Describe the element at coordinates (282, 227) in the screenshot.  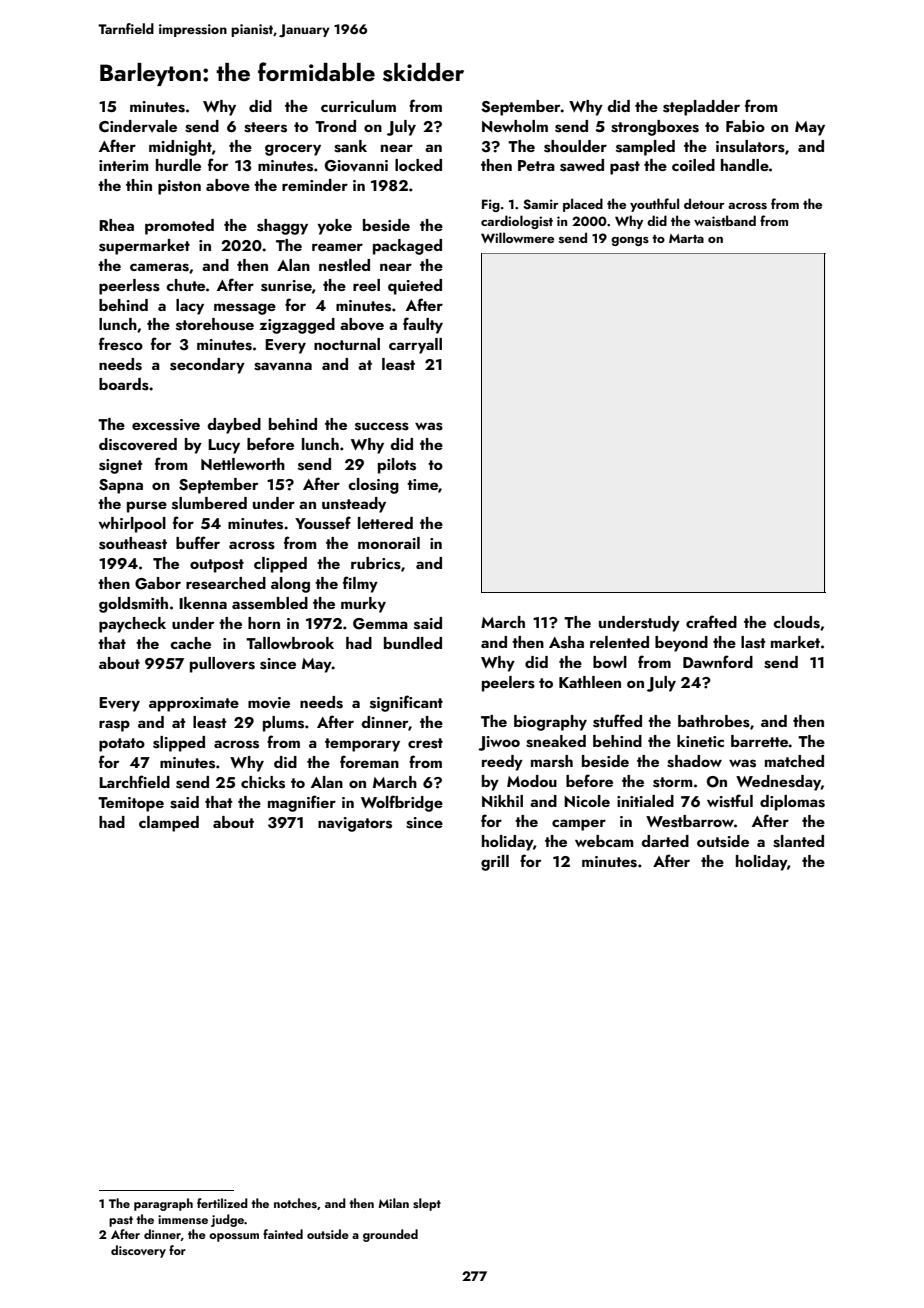
I see `shaggy` at that location.
